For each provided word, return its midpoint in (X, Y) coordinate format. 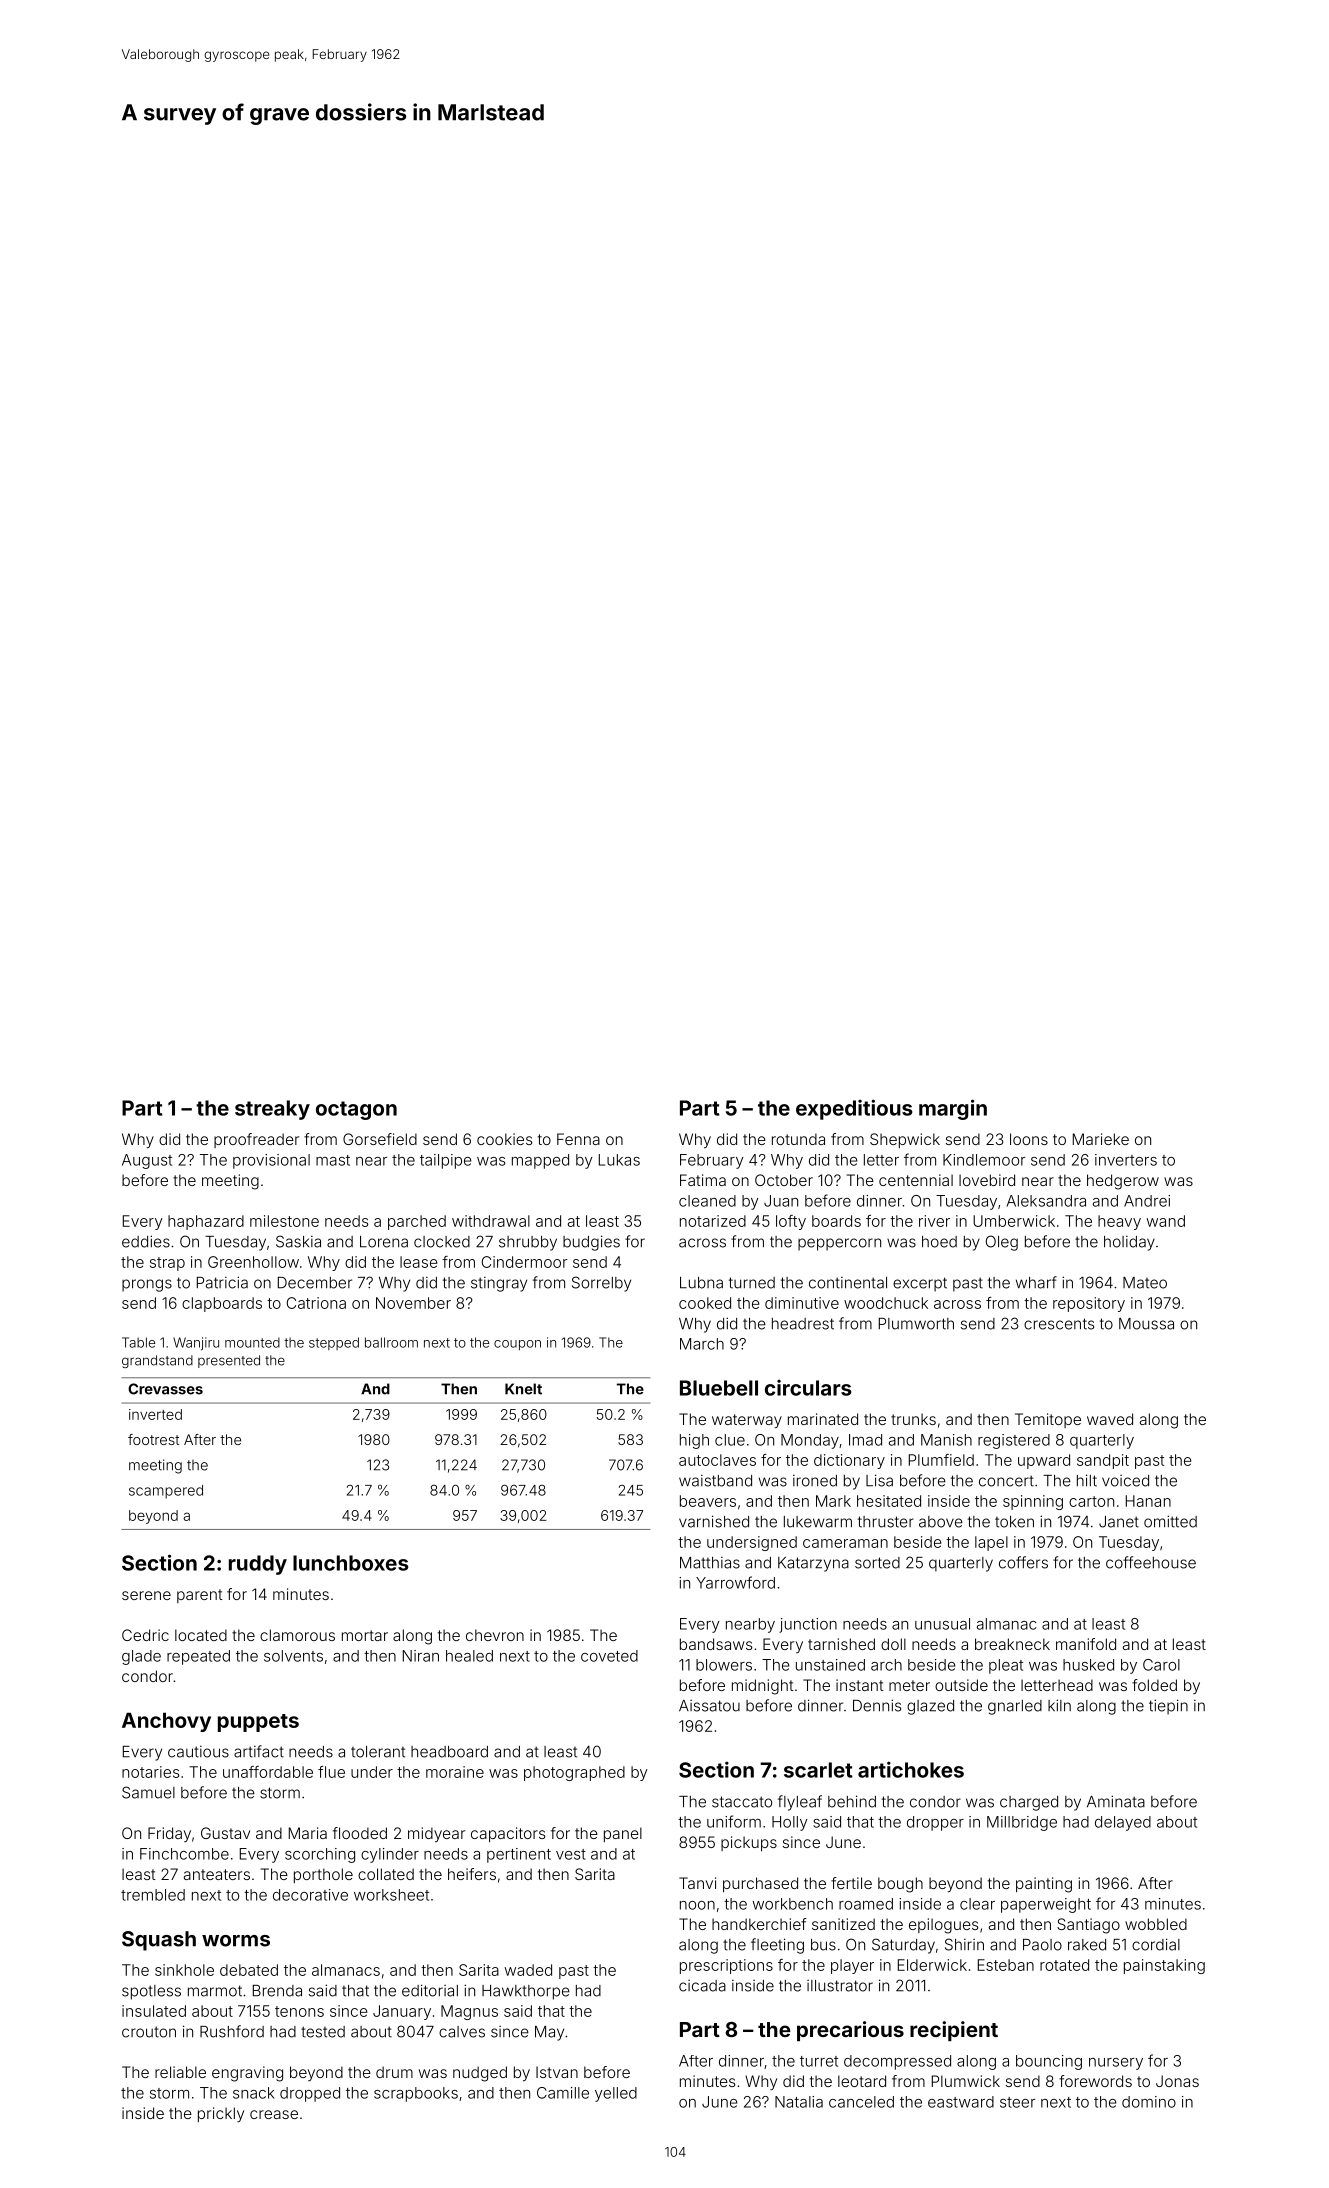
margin (953, 1109)
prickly (221, 2114)
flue (331, 1772)
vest (571, 1854)
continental (848, 1283)
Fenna (578, 1139)
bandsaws (716, 1644)
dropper (935, 1823)
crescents (1059, 1324)
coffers (1023, 1562)
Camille (563, 2093)
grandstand (157, 1361)
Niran (421, 1656)
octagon (356, 1110)
